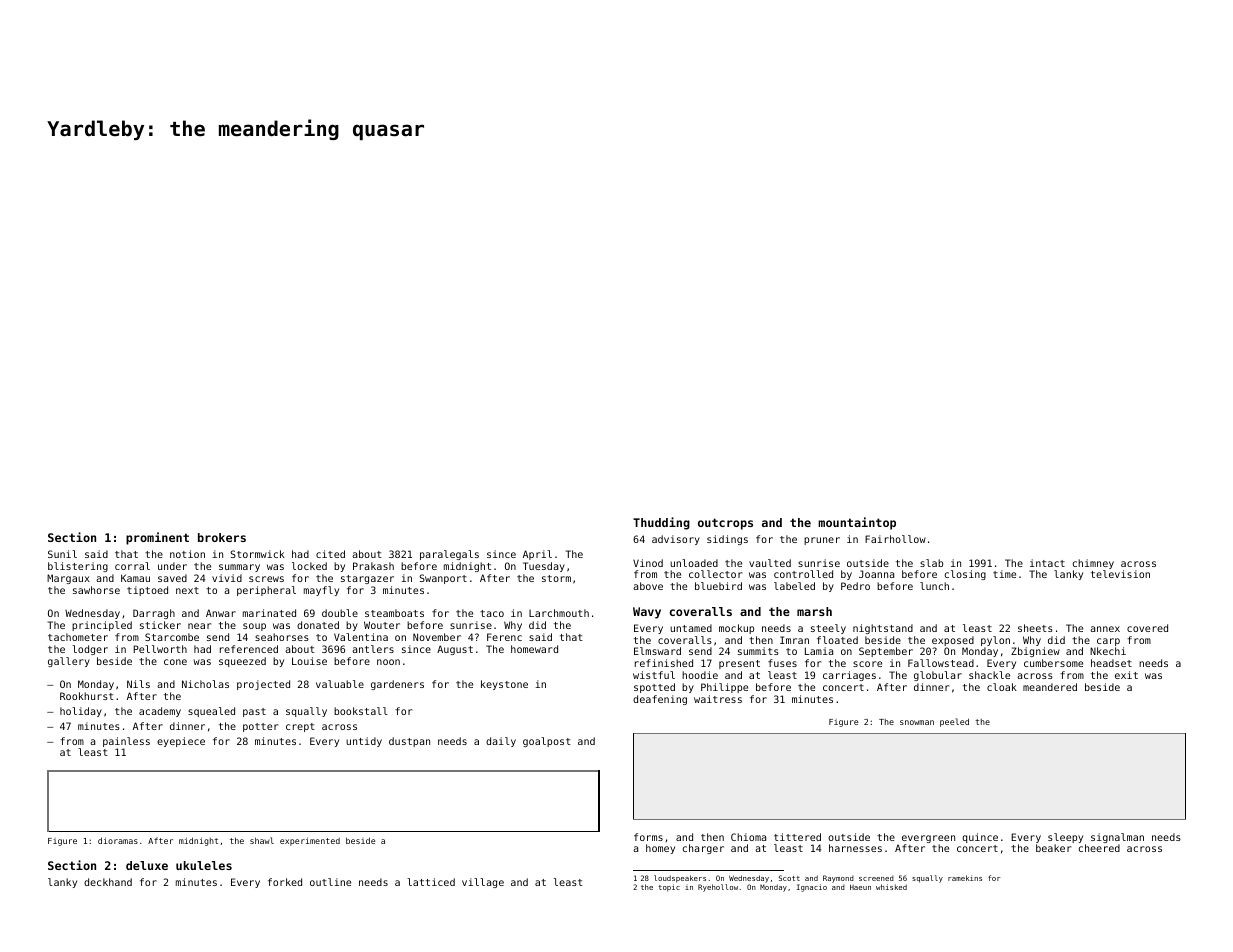  Describe the element at coordinates (1035, 628) in the document. I see `sheets` at that location.
